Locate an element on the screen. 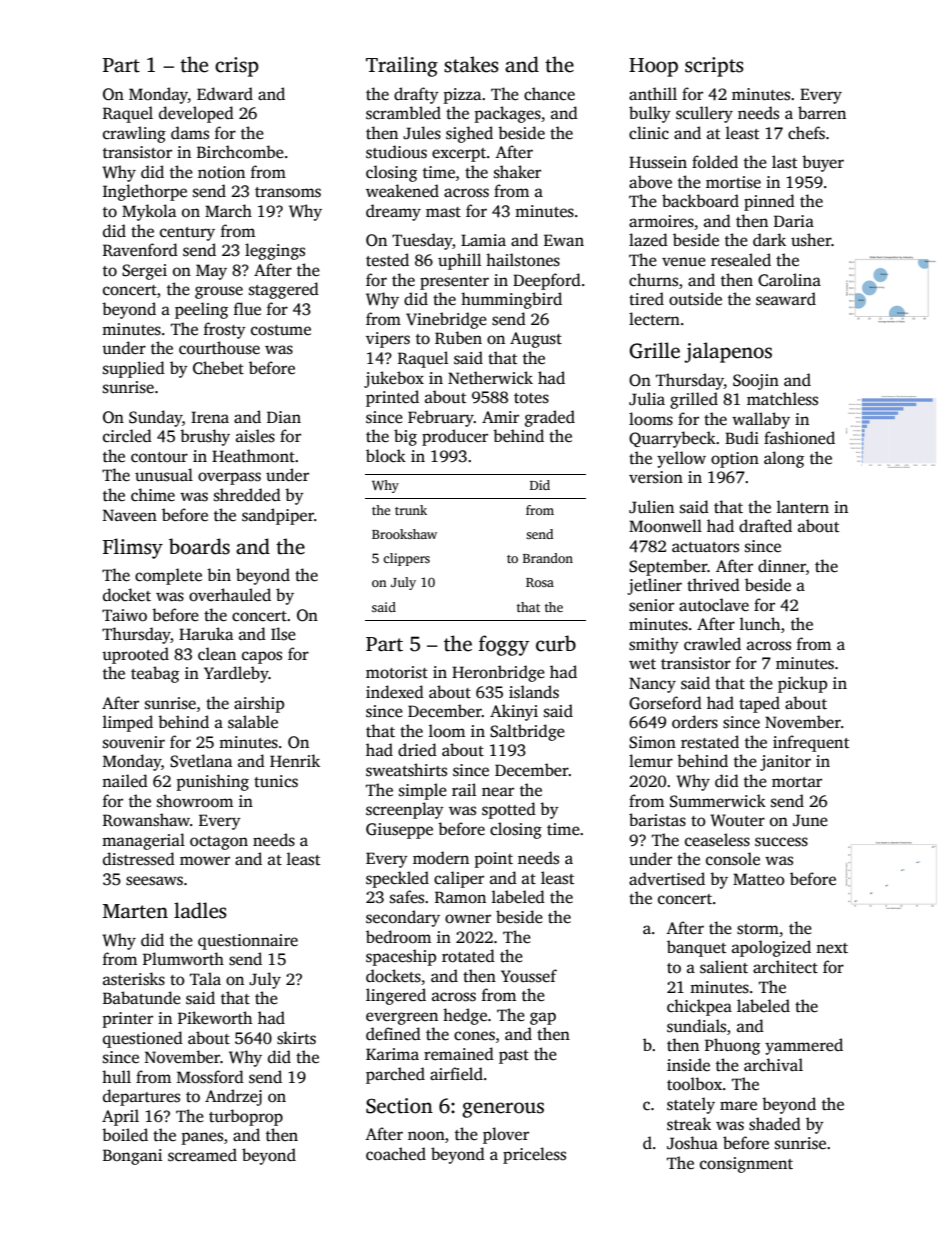 The image size is (952, 1233). Netherwick is located at coordinates (490, 378).
